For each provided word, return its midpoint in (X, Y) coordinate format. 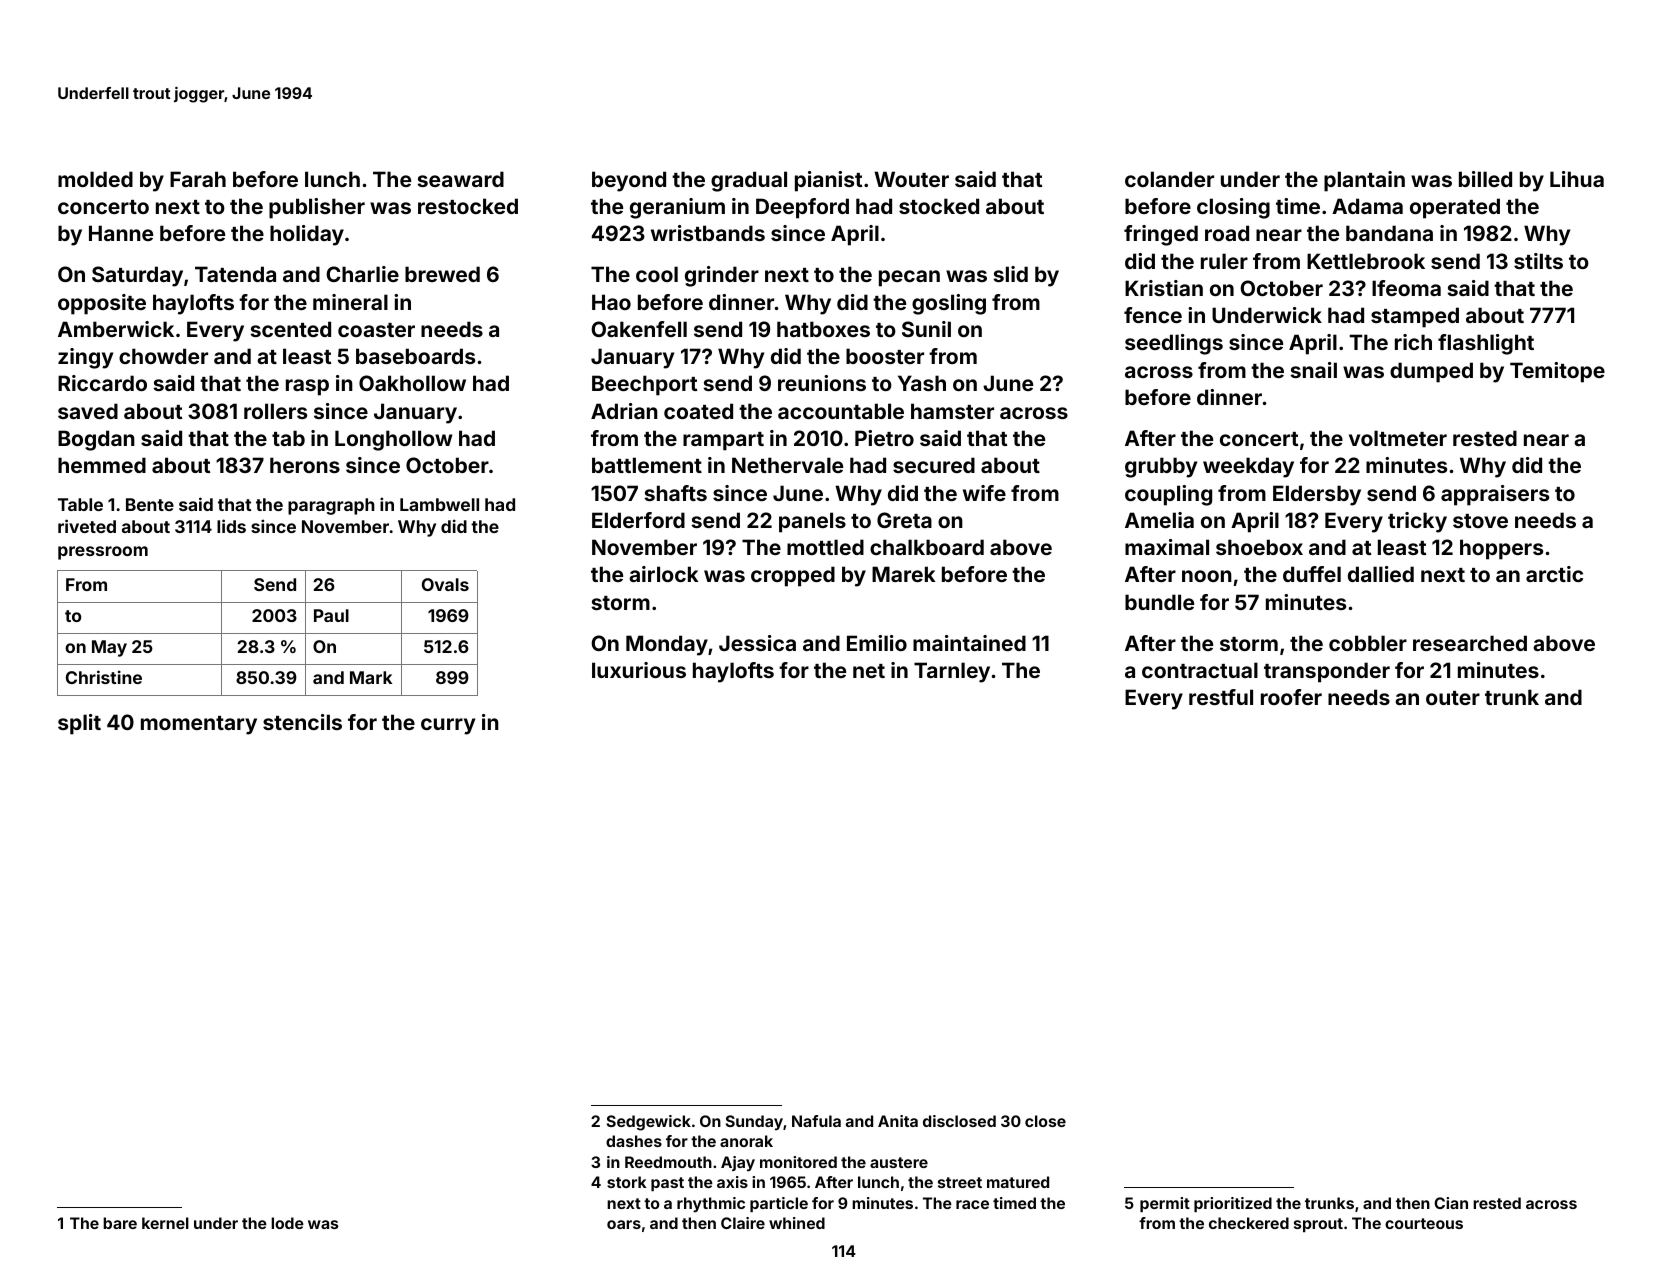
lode (287, 1223)
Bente (150, 504)
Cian (1451, 1203)
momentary (199, 725)
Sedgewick (649, 1123)
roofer (1291, 697)
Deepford (802, 208)
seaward (460, 179)
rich (1413, 342)
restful (1221, 697)
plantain (1364, 181)
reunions (822, 383)
